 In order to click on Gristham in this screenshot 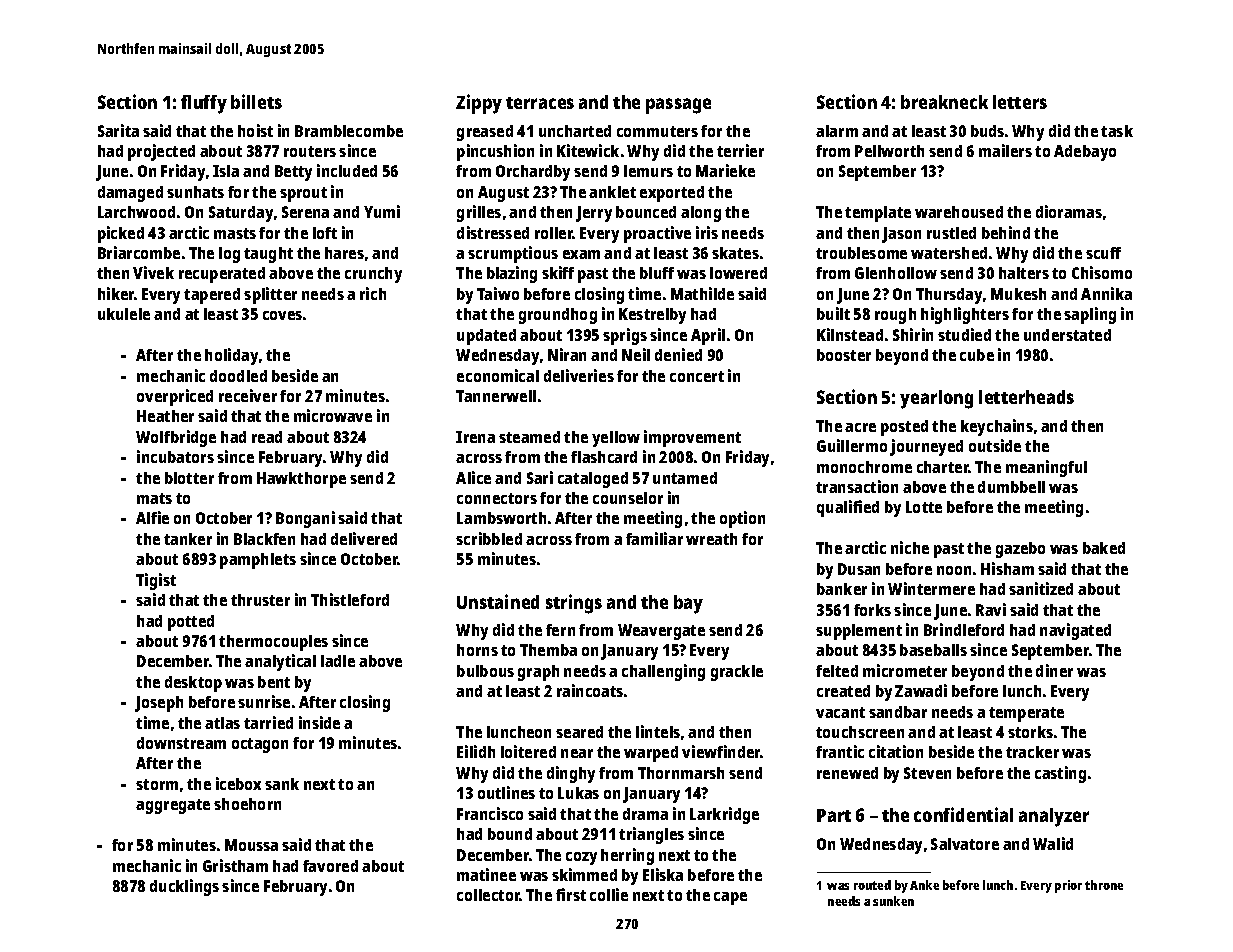, I will do `click(235, 865)`.
